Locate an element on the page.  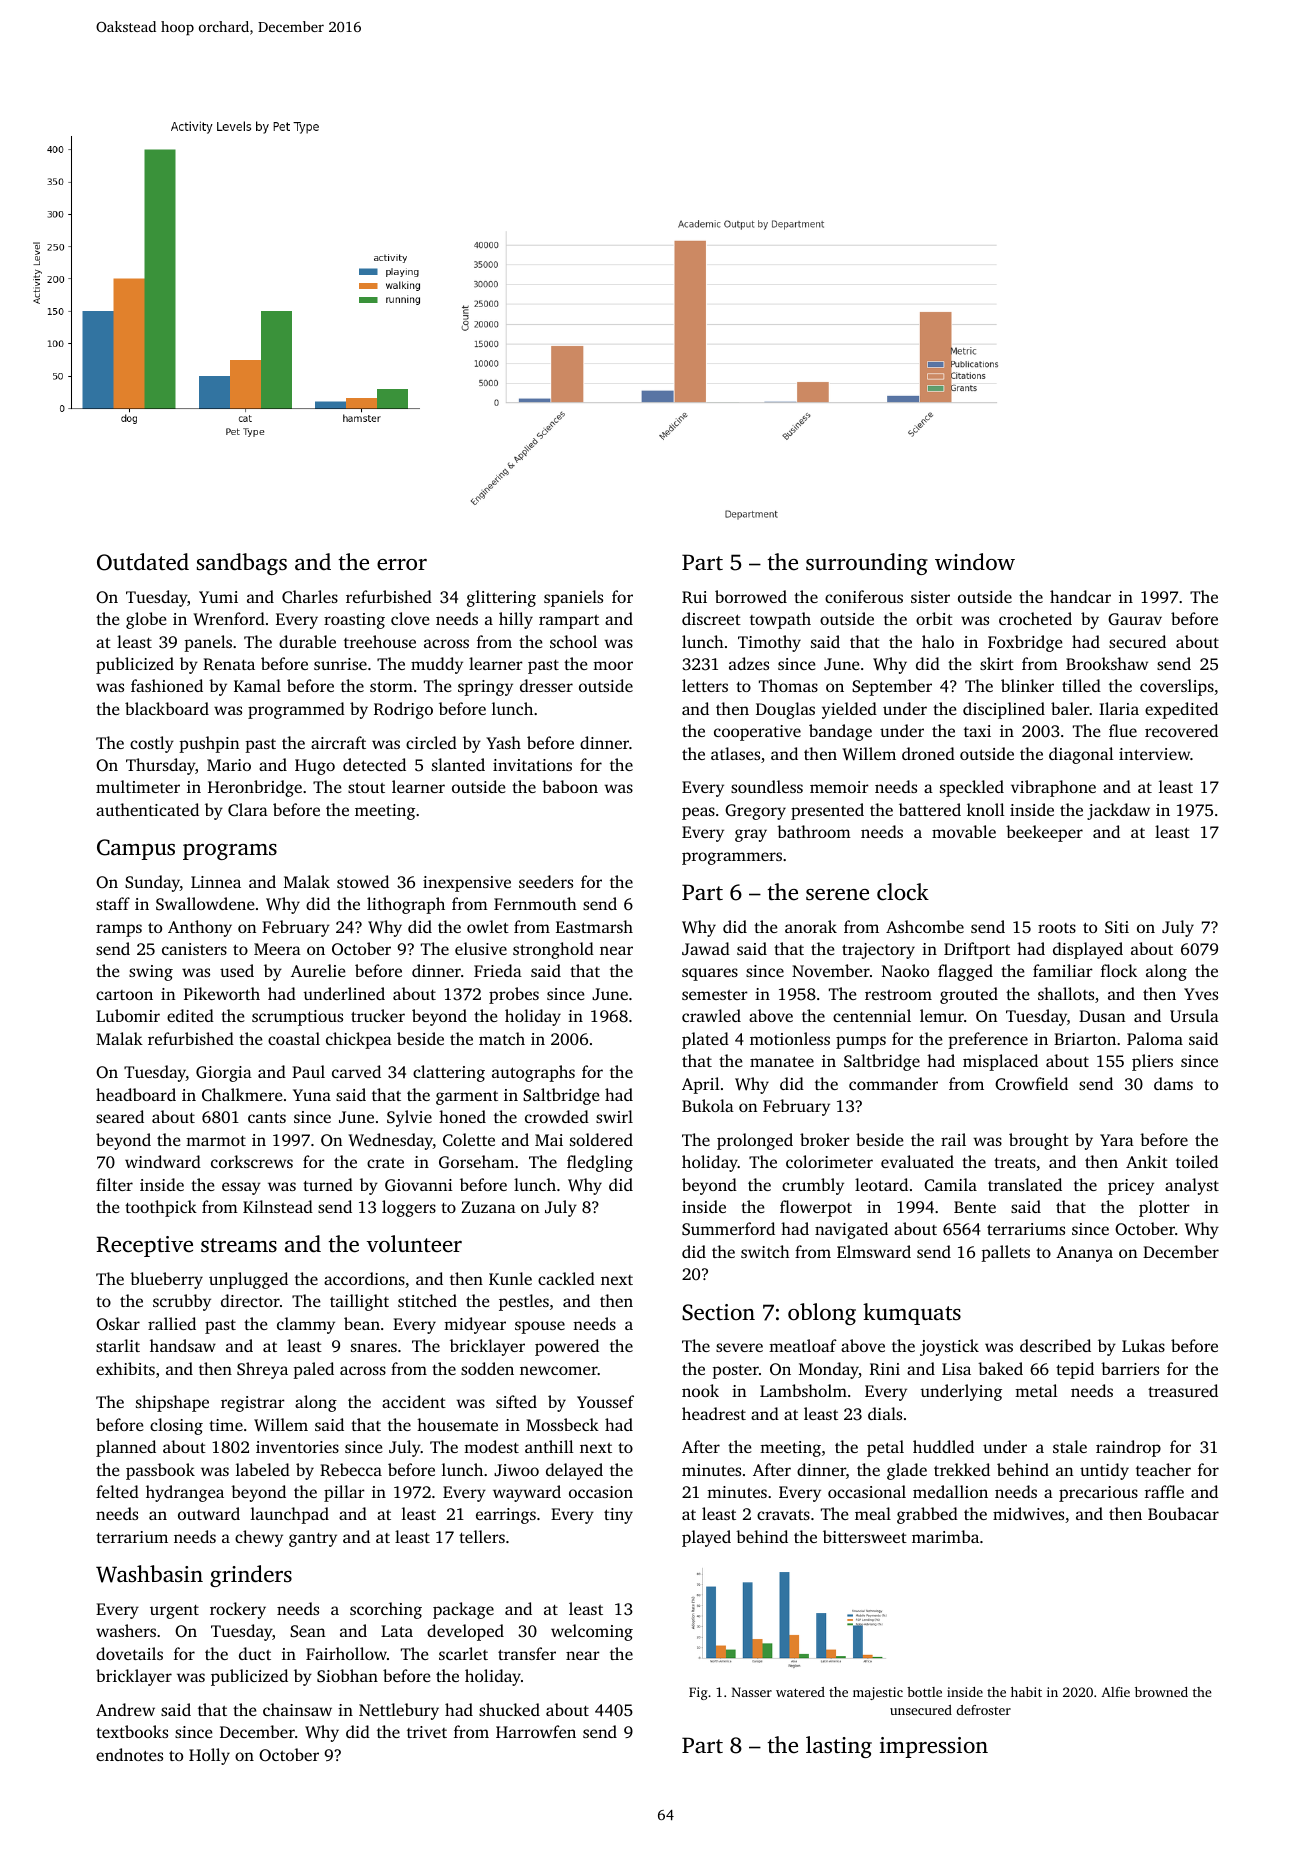
analyst is located at coordinates (1192, 1186).
